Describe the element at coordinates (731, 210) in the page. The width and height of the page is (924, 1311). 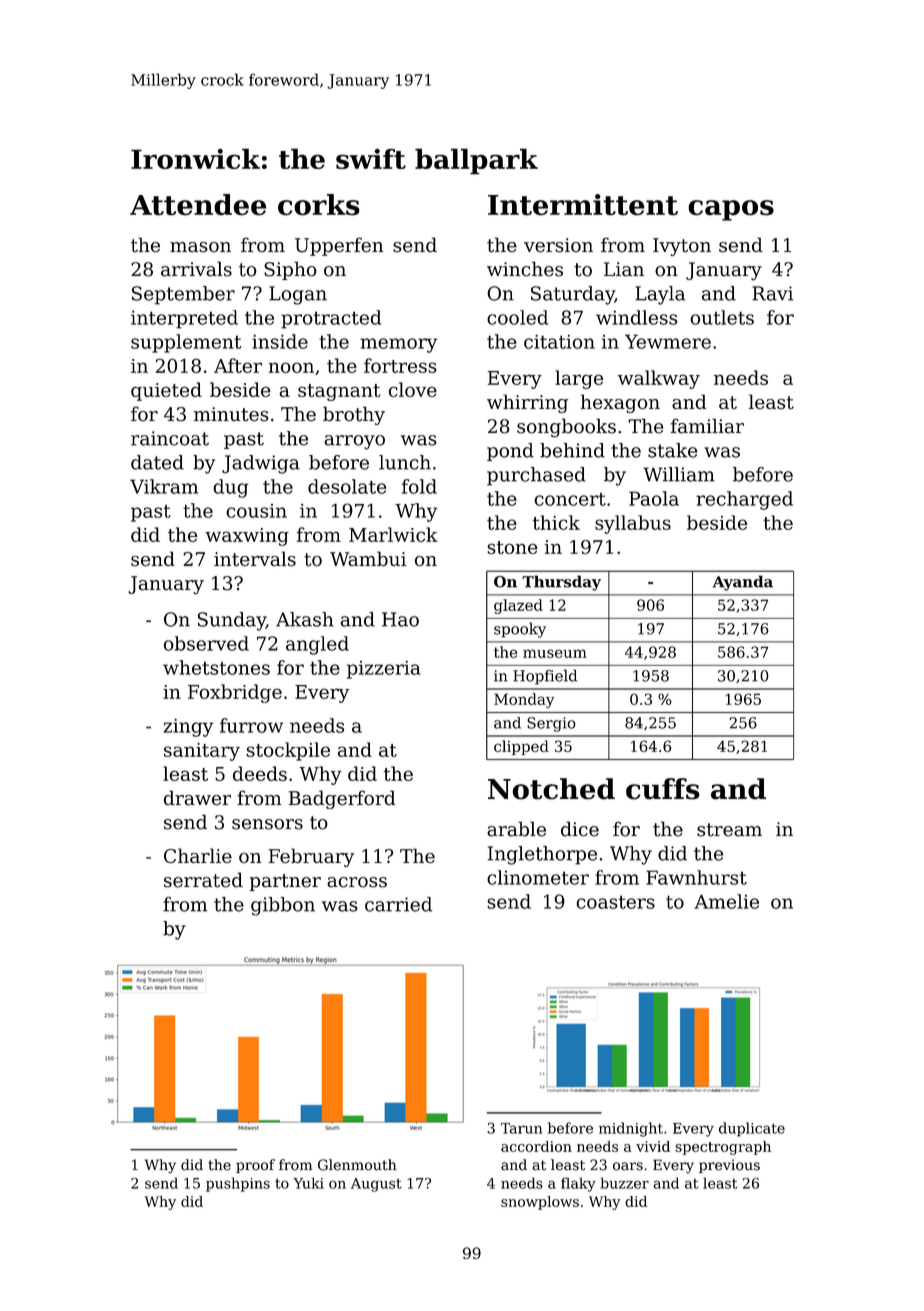
I see `capos` at that location.
